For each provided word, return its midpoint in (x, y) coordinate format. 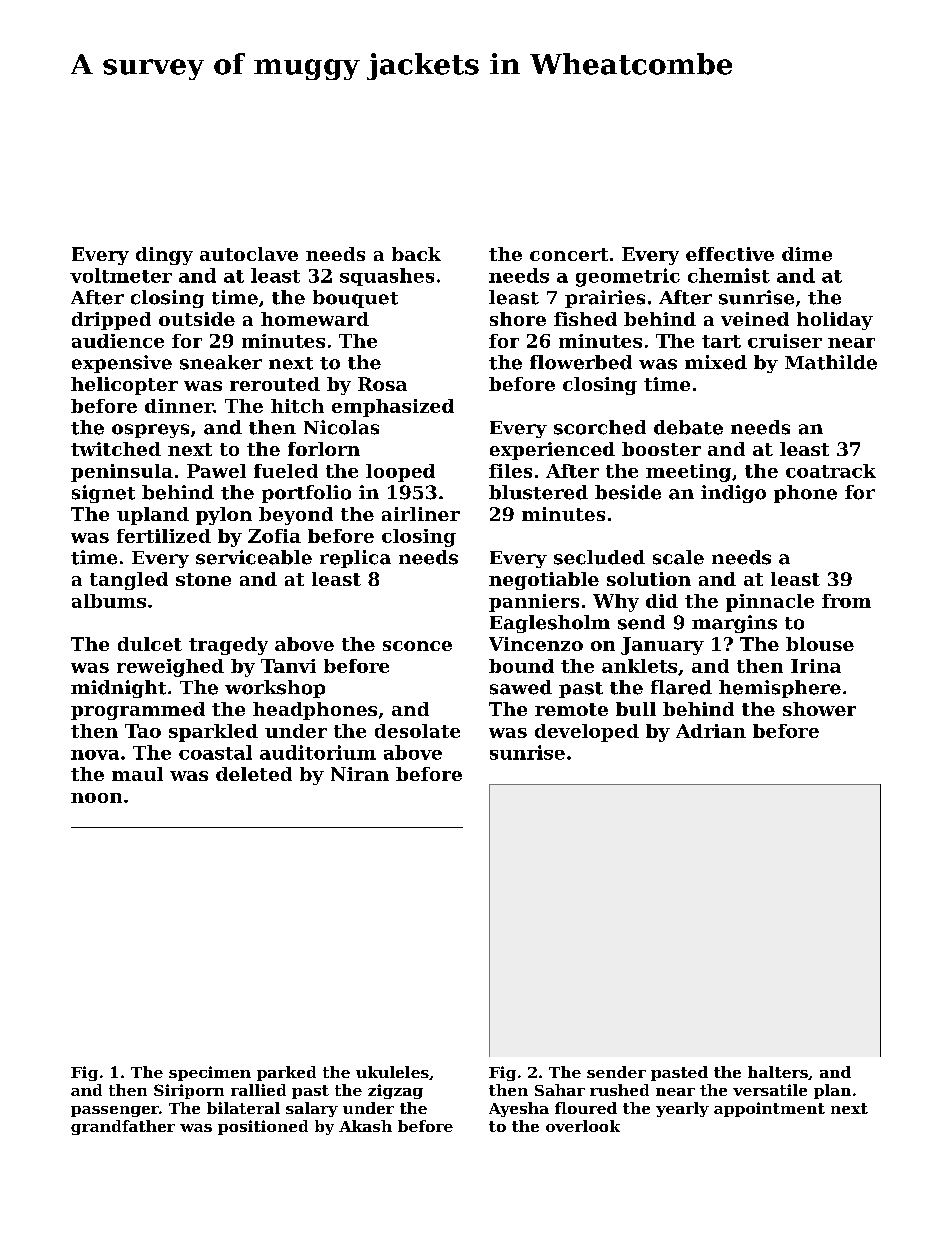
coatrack (831, 471)
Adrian (711, 731)
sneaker (221, 362)
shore (518, 319)
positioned (263, 1127)
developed (587, 733)
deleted (254, 774)
